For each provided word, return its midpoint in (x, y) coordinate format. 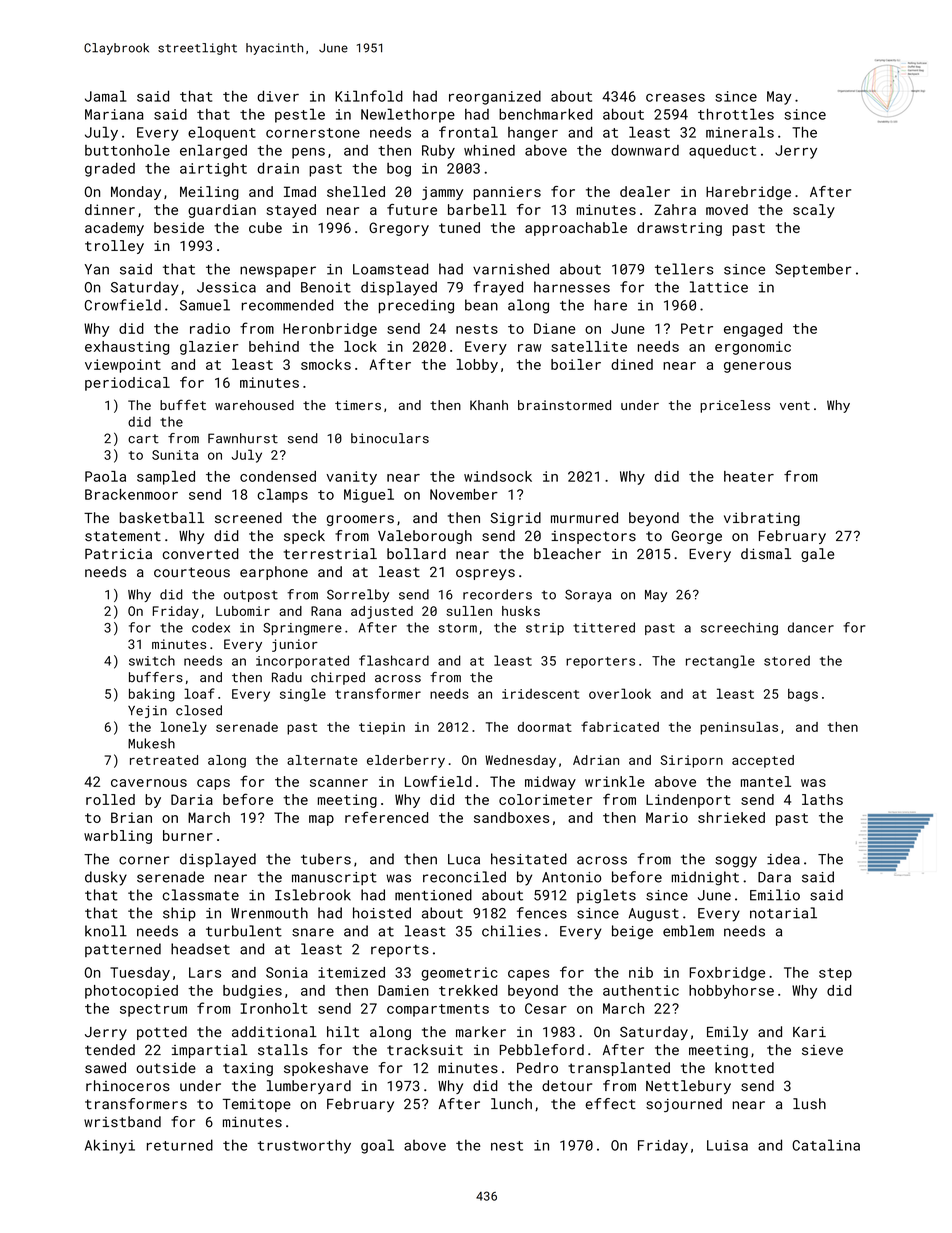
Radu (287, 677)
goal (377, 1146)
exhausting (127, 348)
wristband (122, 1122)
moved (727, 209)
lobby (477, 366)
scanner (339, 783)
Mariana (114, 114)
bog (399, 170)
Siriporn (692, 761)
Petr (697, 328)
